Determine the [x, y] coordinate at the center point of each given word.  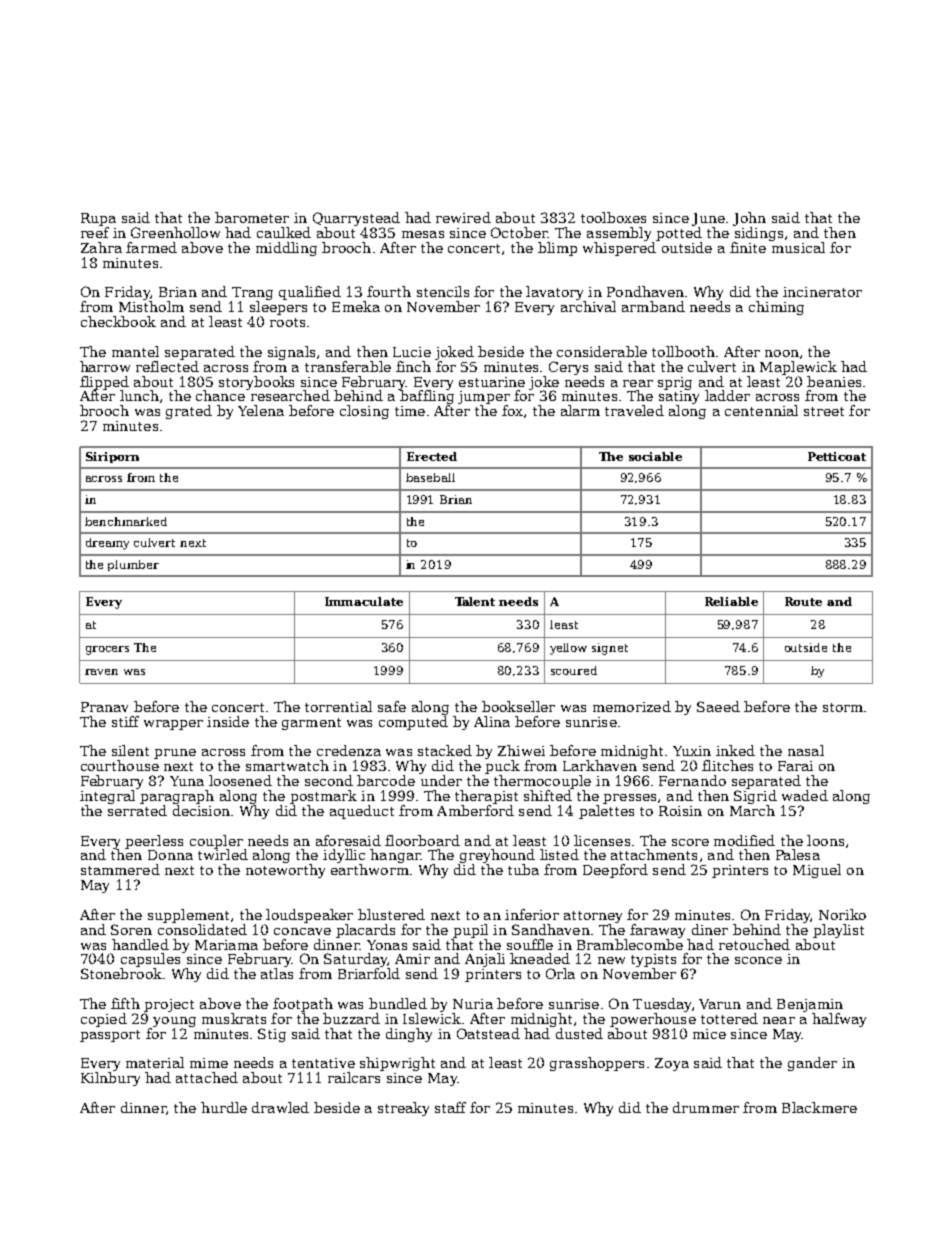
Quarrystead [356, 219]
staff [450, 1107]
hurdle [224, 1107]
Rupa [98, 219]
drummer [706, 1107]
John [749, 219]
